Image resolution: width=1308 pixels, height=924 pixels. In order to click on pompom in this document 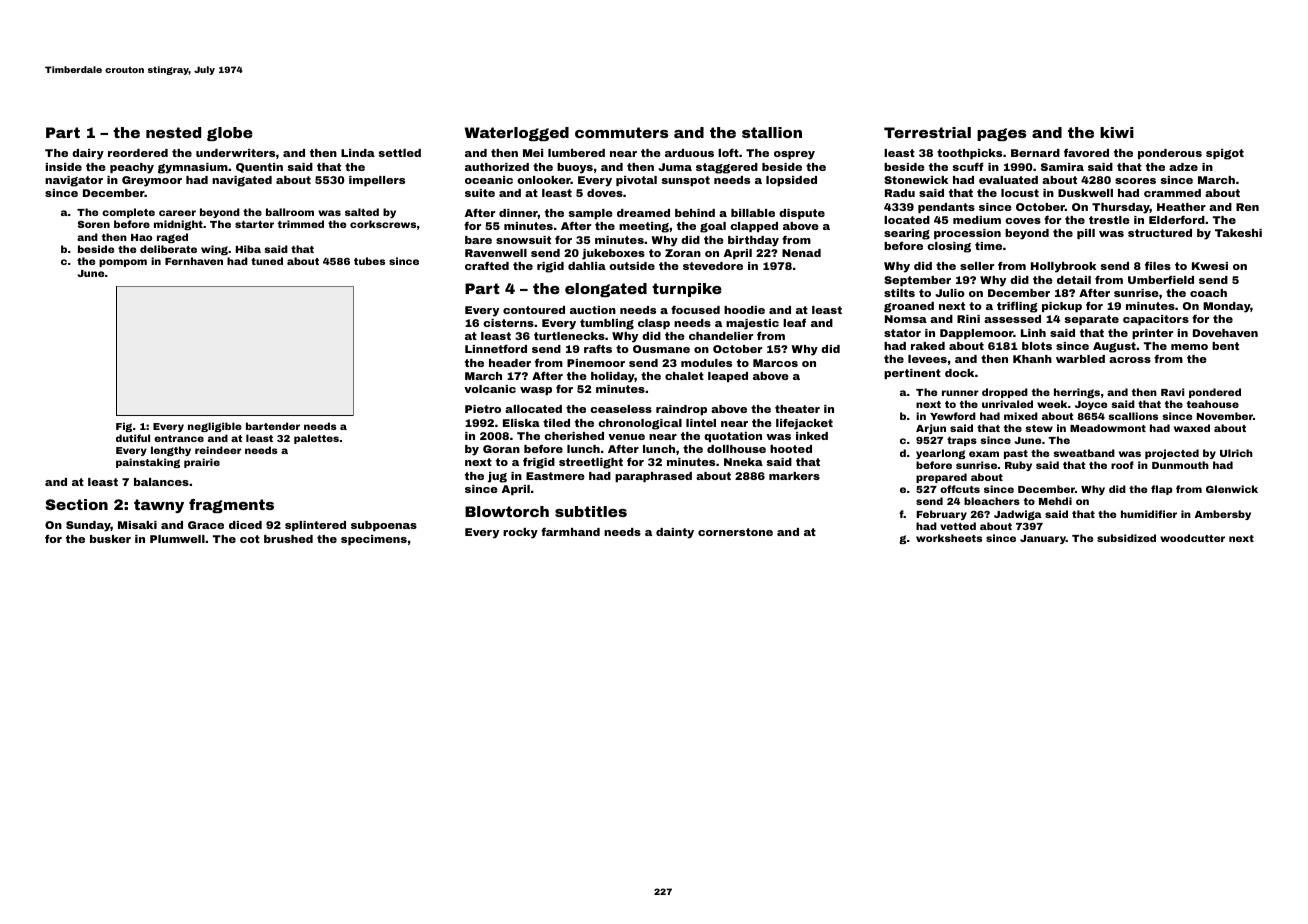, I will do `click(123, 263)`.
